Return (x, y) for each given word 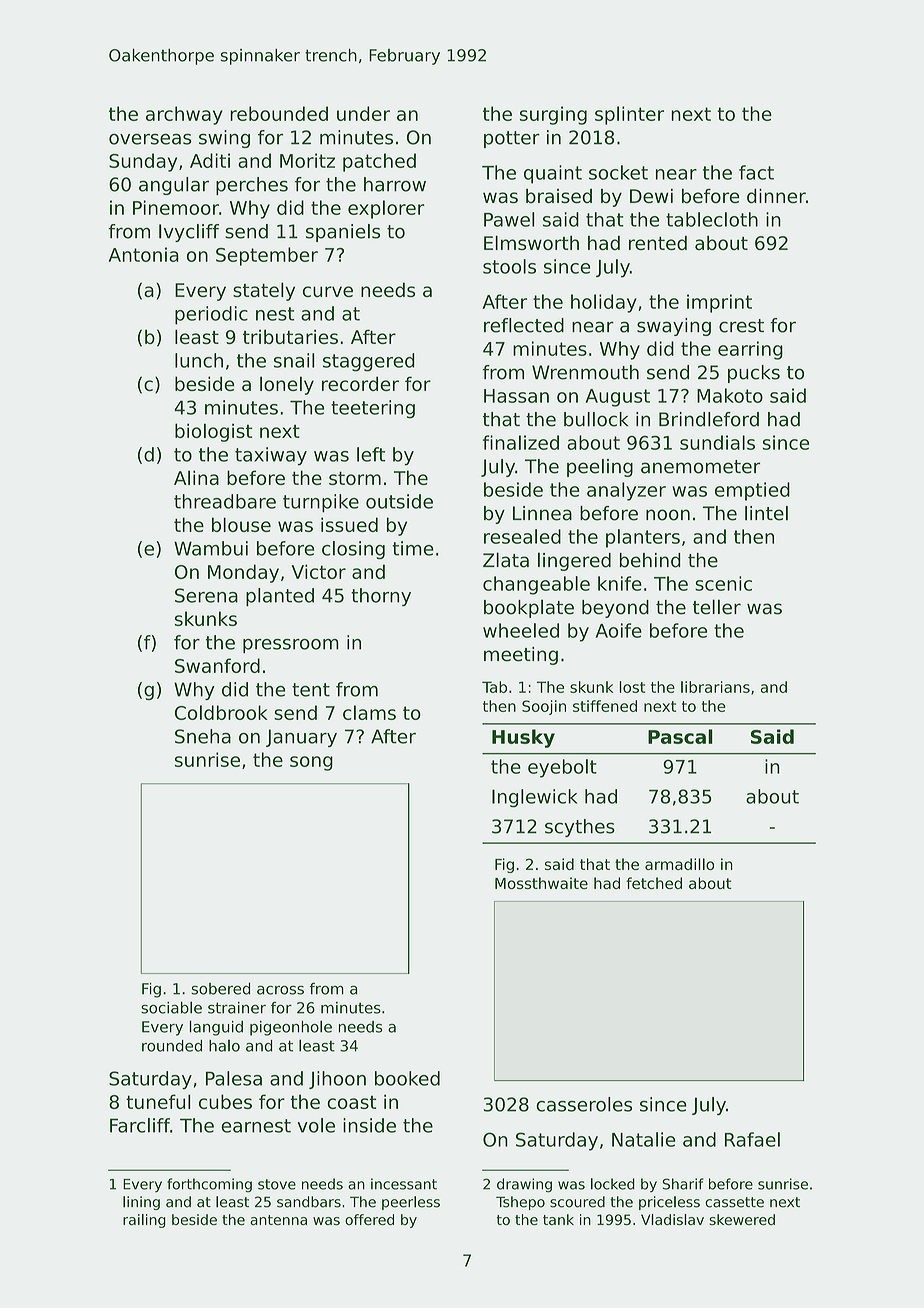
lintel (766, 513)
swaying (674, 327)
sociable (171, 1007)
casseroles (584, 1104)
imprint (719, 303)
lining (141, 1203)
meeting (521, 656)
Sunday (143, 162)
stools (509, 266)
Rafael (752, 1139)
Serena (206, 595)
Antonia (144, 254)
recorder (360, 383)
